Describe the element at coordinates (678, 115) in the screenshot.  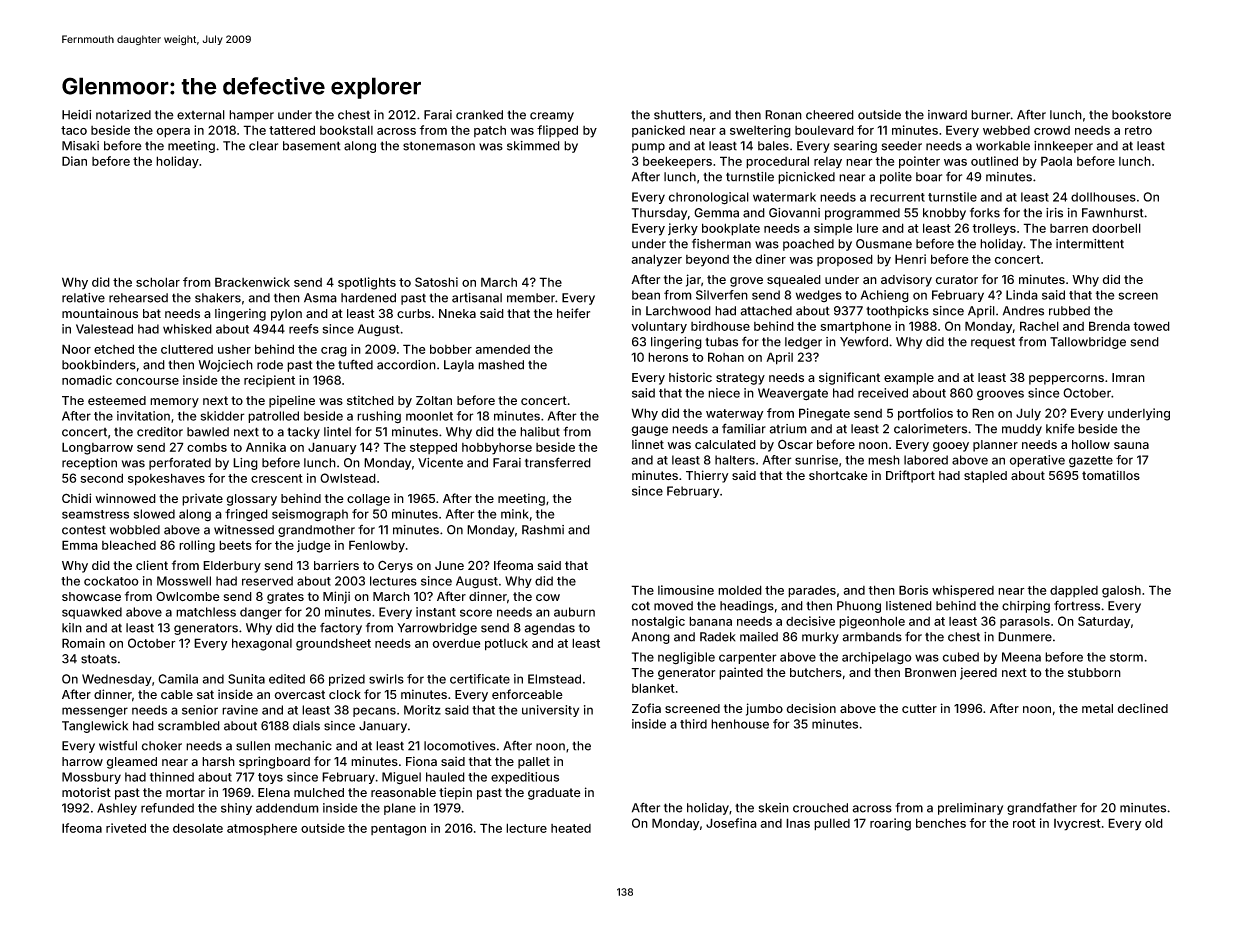
I see `shutters` at that location.
